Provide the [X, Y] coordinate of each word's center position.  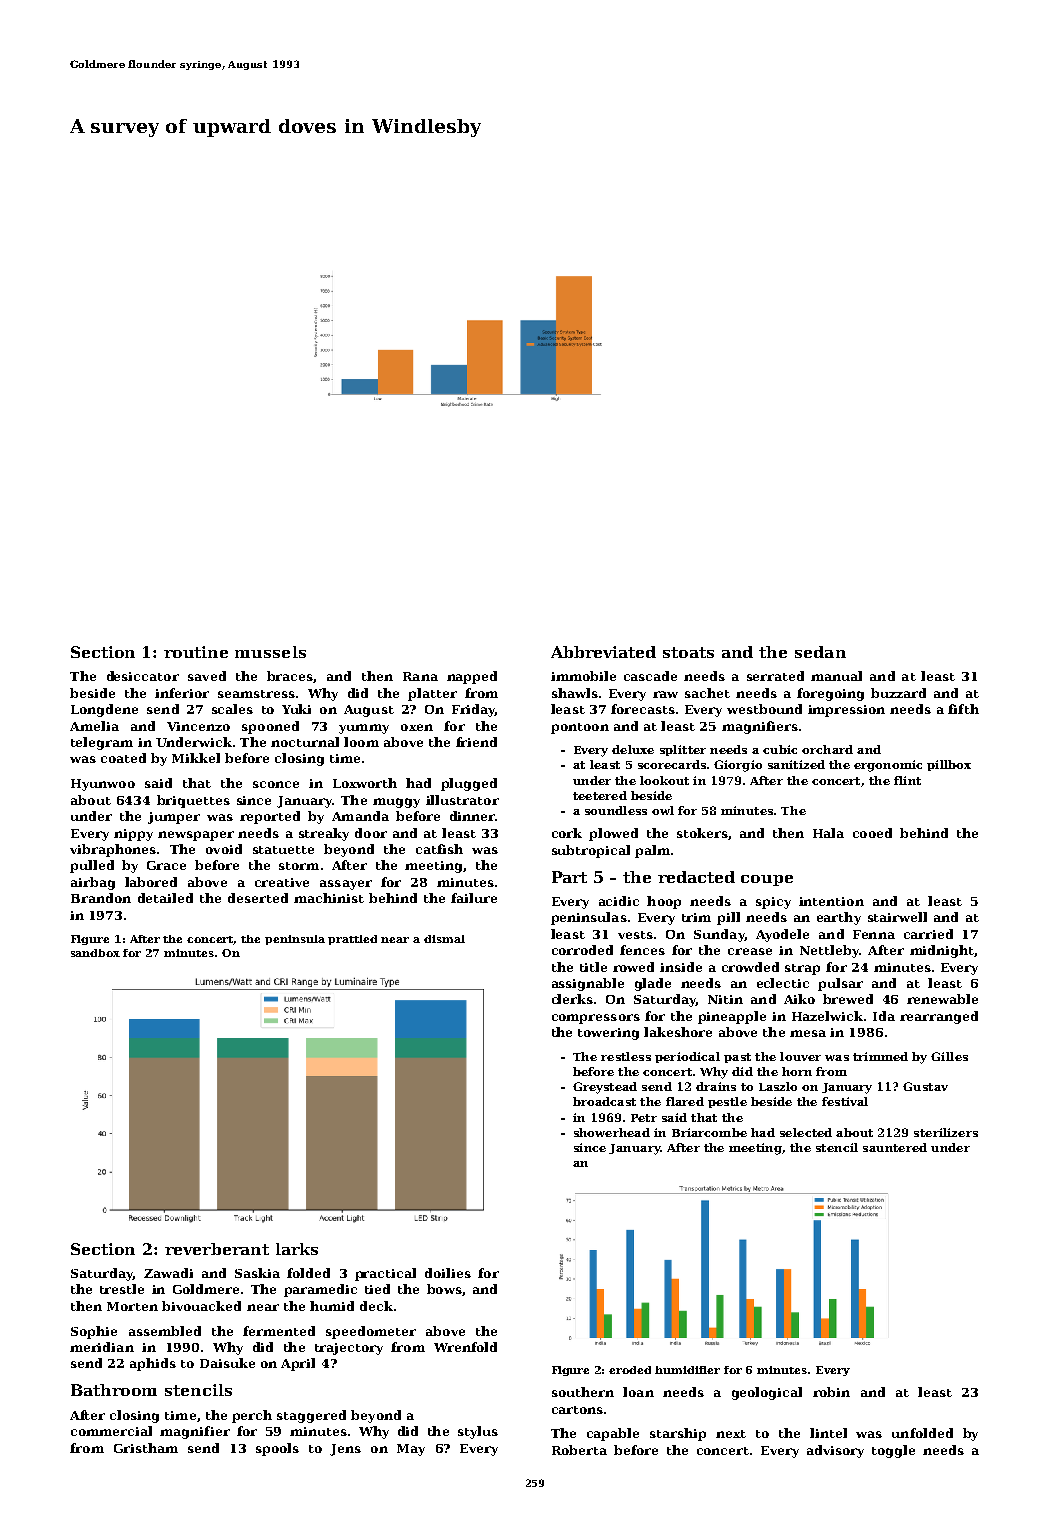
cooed [872, 833]
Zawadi [168, 1273]
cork [567, 833]
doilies [448, 1273]
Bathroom [114, 1390]
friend [476, 742]
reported [270, 817]
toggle [893, 1451]
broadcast [604, 1101]
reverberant [217, 1249]
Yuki [296, 709]
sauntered [895, 1147]
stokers [702, 833]
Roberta [579, 1450]
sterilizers [946, 1132]
